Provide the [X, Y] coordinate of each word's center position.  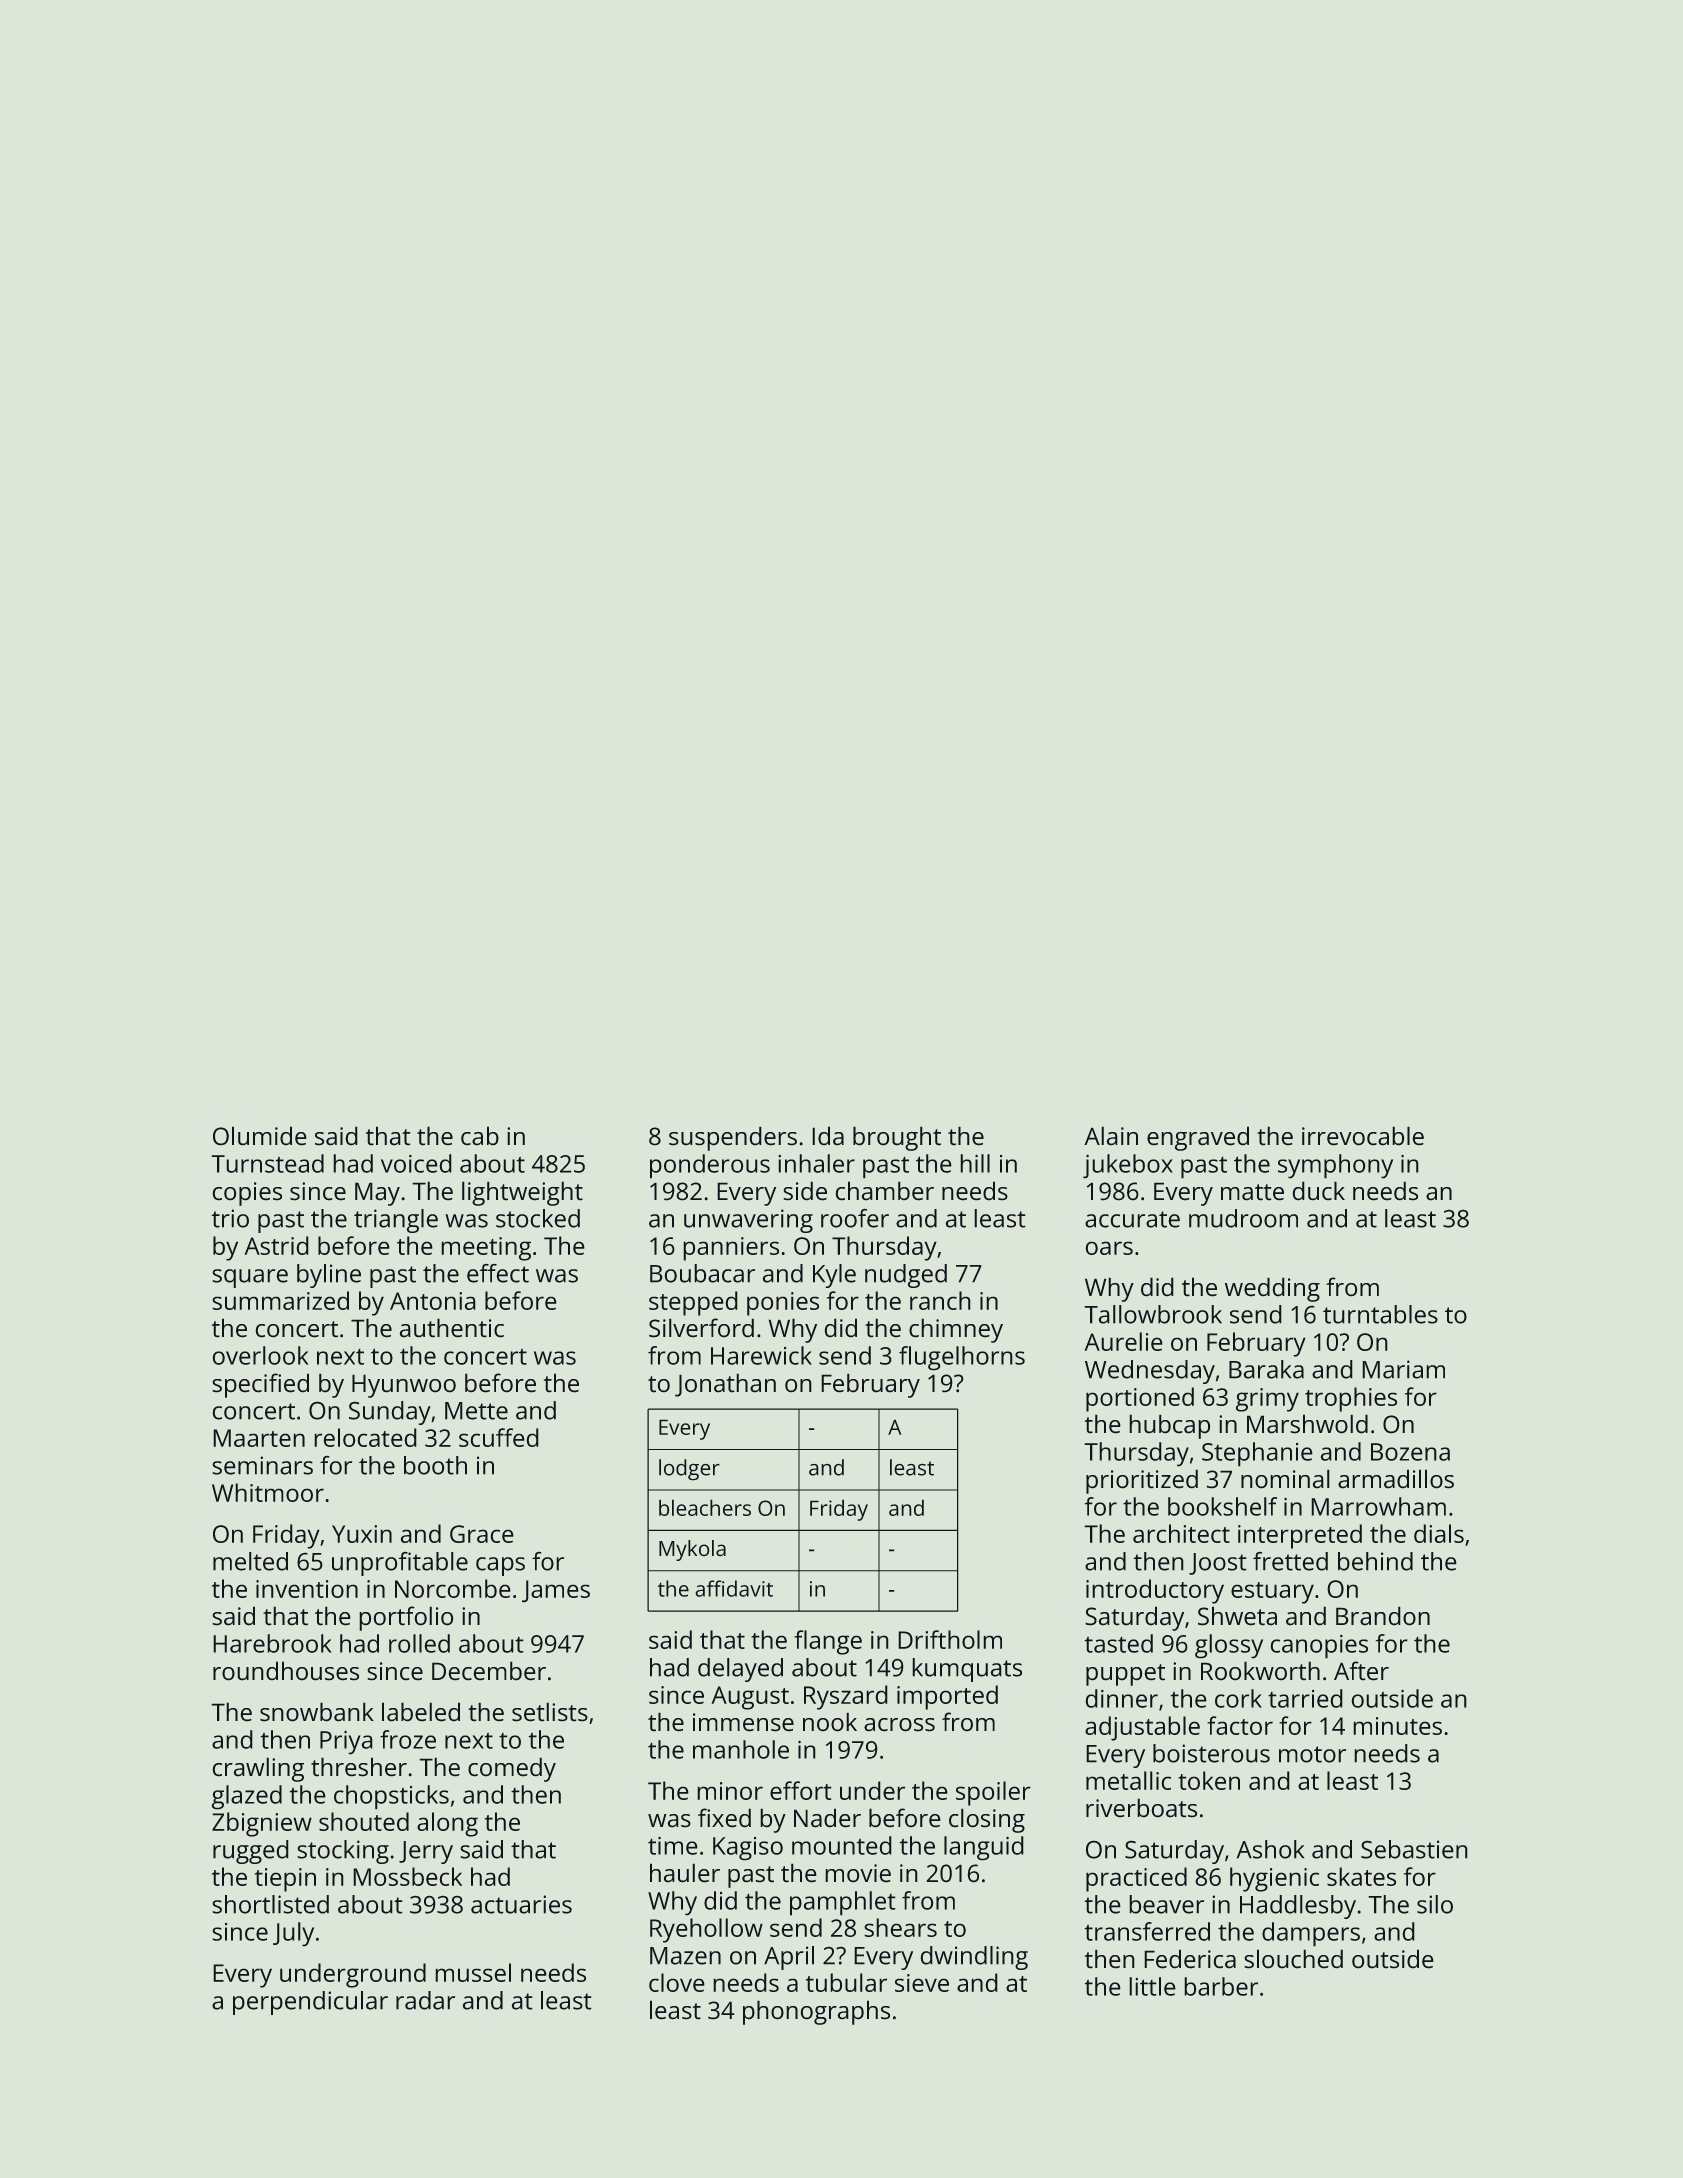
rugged [250, 1852]
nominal [1285, 1479]
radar [425, 2000]
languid [983, 1848]
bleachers [705, 1508]
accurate [1132, 1219]
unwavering [748, 1221]
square [250, 1278]
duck [1319, 1191]
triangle [396, 1221]
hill [975, 1163]
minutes [1398, 1726]
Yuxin [362, 1534]
